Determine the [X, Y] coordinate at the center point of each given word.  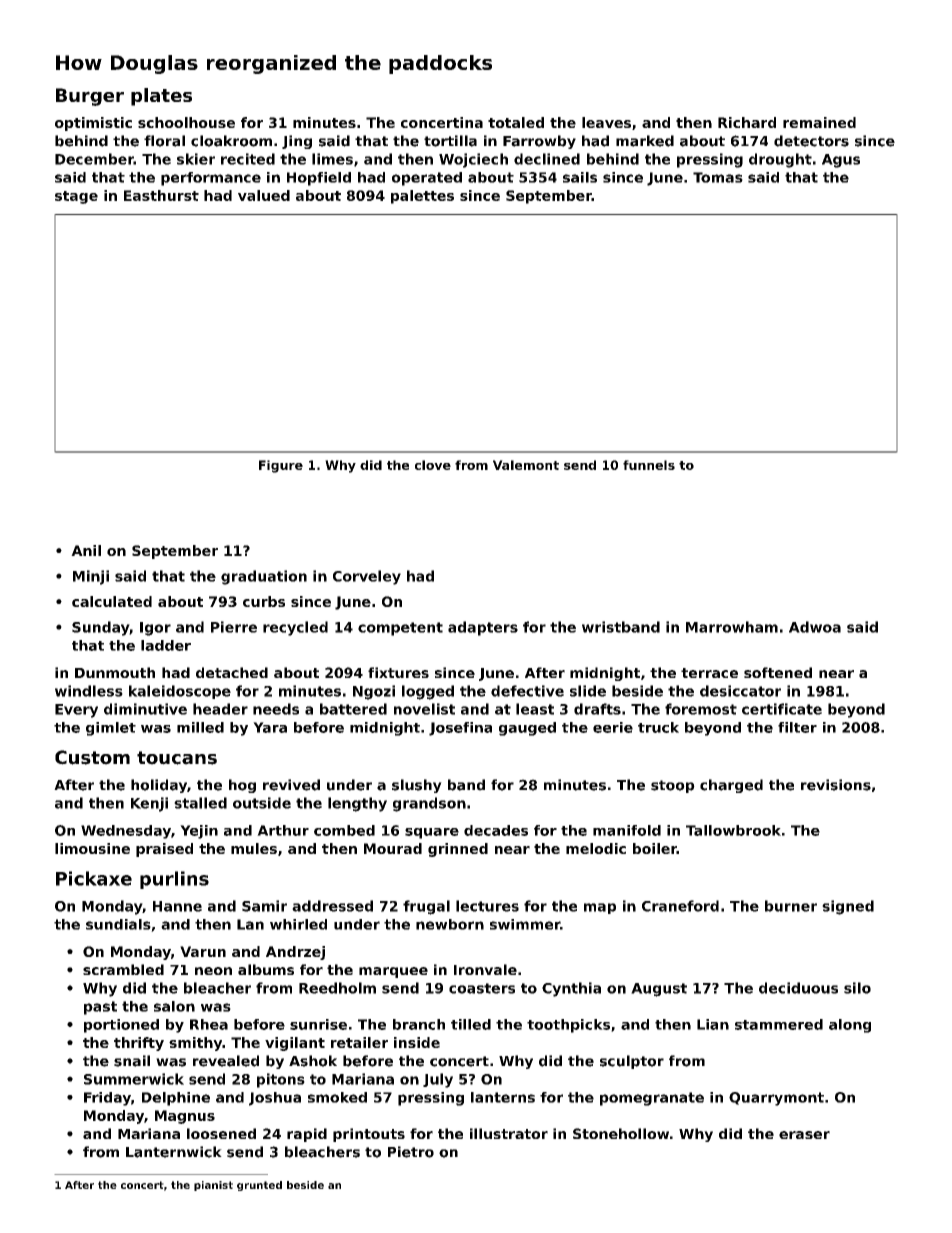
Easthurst [161, 195]
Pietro [411, 1152]
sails [580, 177]
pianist [213, 1186]
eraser [804, 1135]
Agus [841, 161]
